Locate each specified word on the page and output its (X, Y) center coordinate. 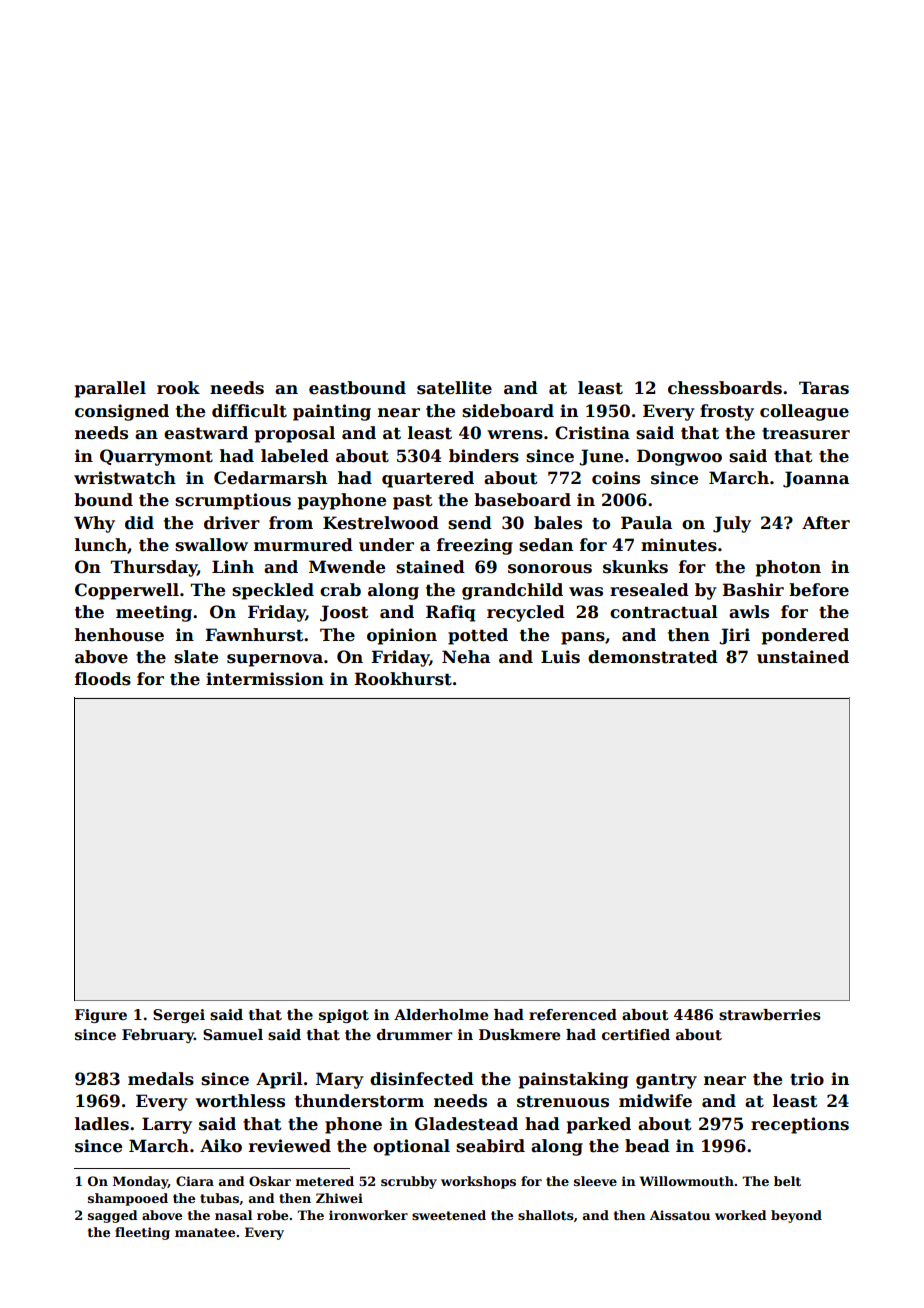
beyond (796, 1216)
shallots (546, 1215)
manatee (205, 1232)
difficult (249, 411)
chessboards (725, 388)
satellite (454, 388)
